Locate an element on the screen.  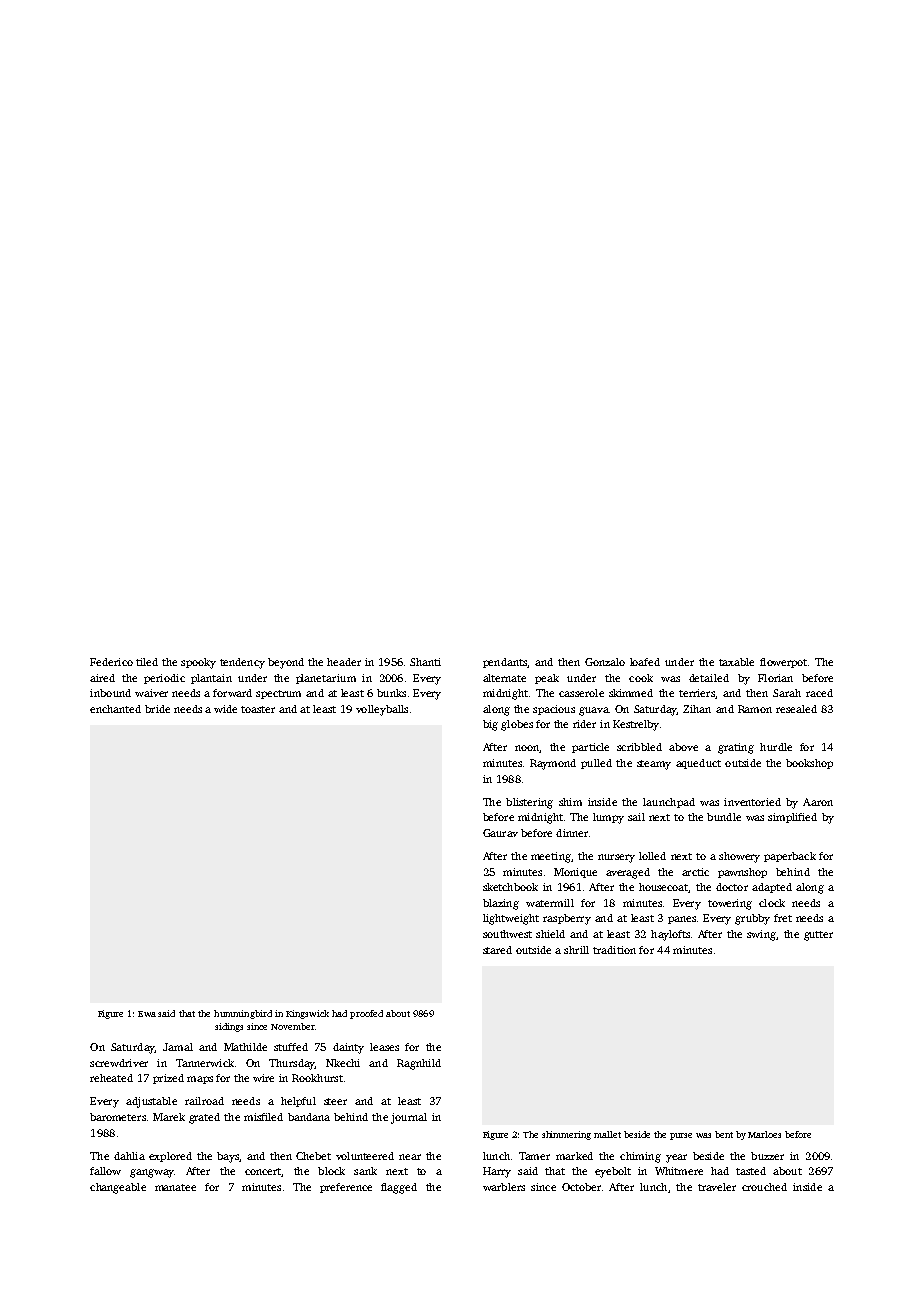
housecoat is located at coordinates (664, 888).
